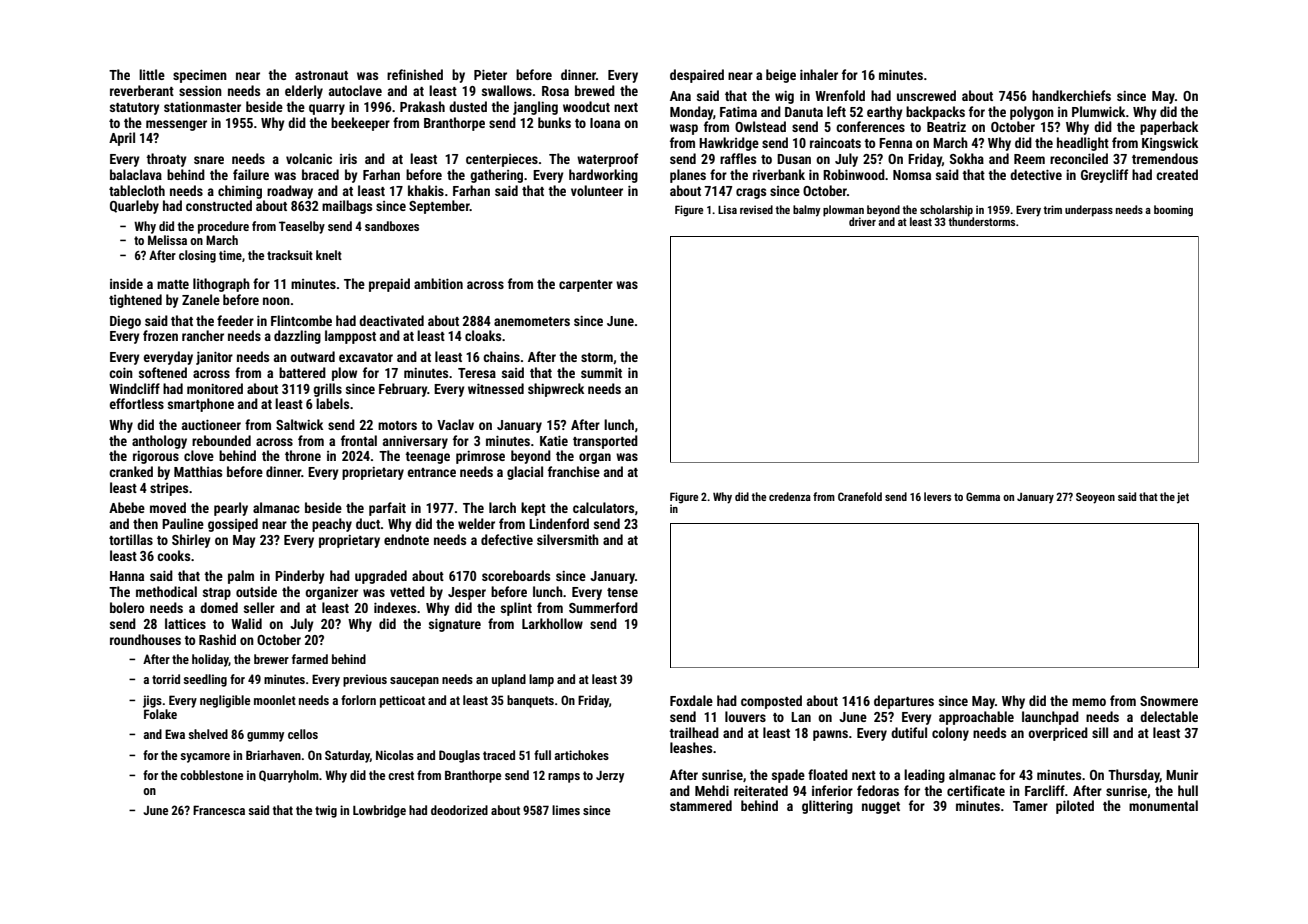 The image size is (1308, 924). What do you see at coordinates (1169, 128) in the screenshot?
I see `paperback` at bounding box center [1169, 128].
